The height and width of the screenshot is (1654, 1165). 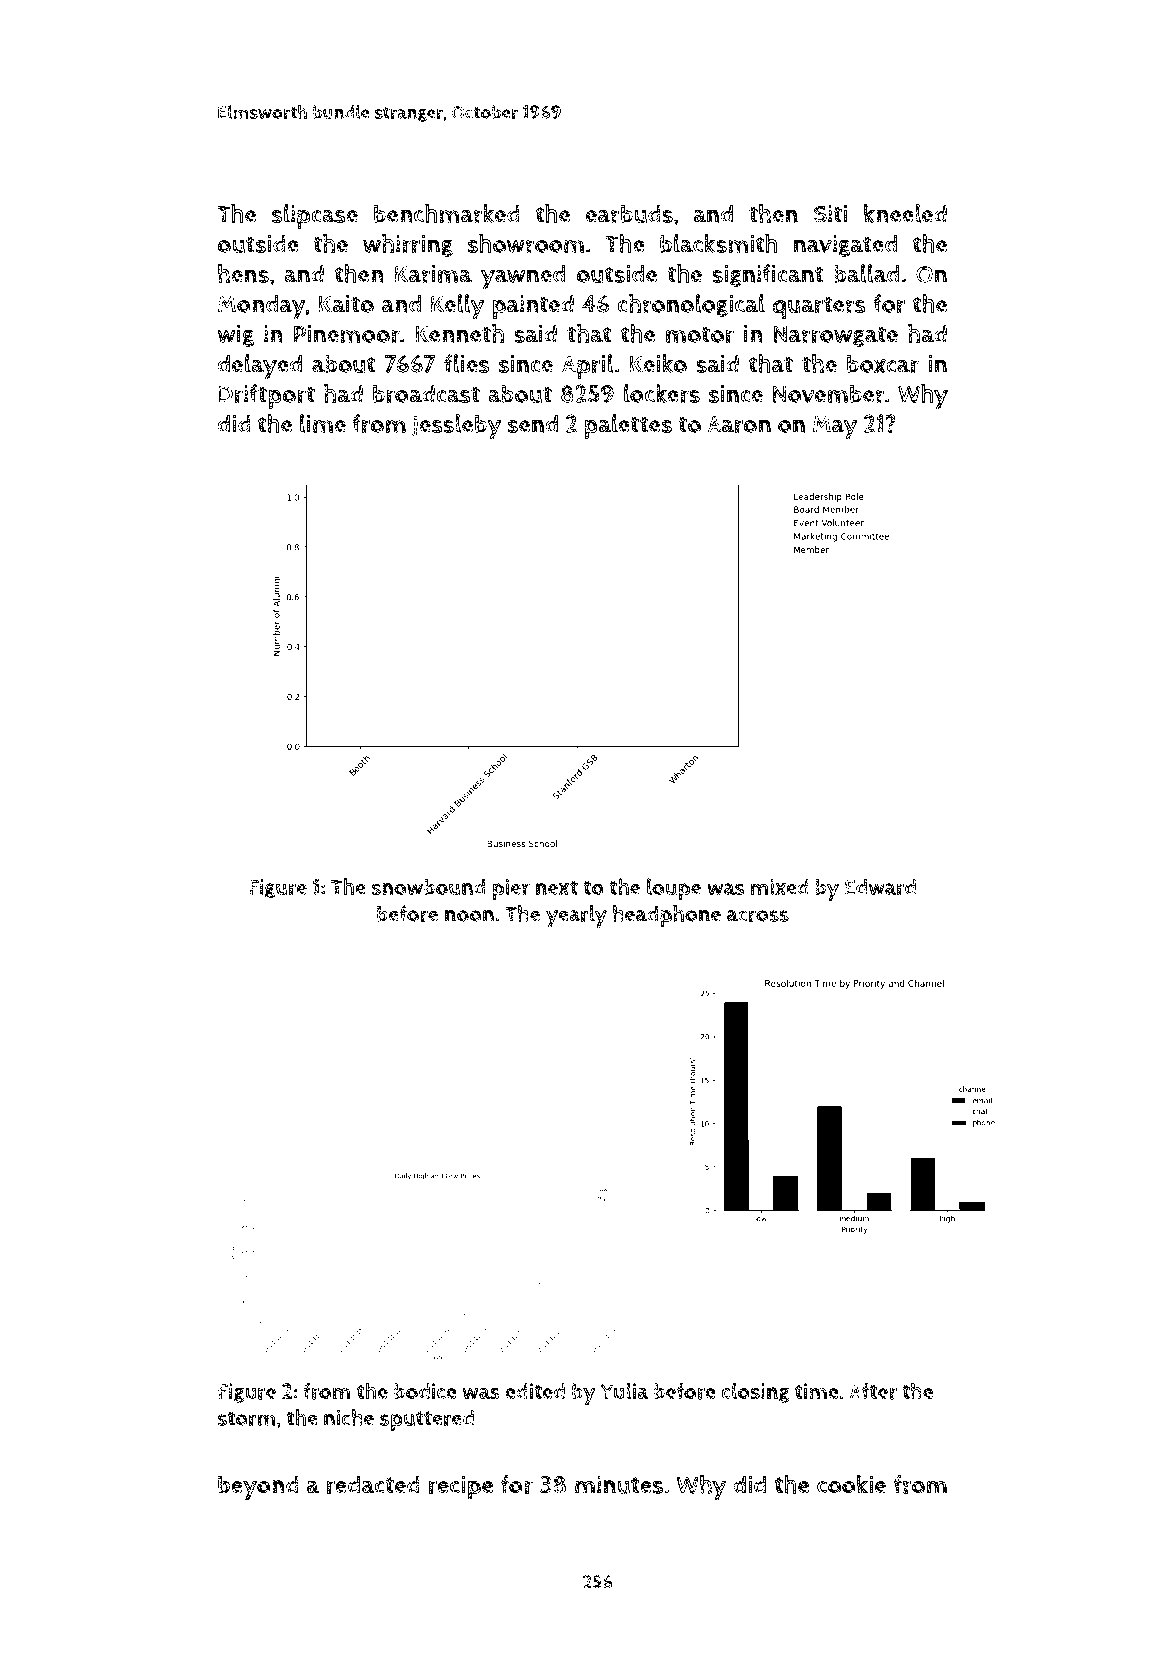 What do you see at coordinates (619, 1484) in the screenshot?
I see `minutes` at bounding box center [619, 1484].
